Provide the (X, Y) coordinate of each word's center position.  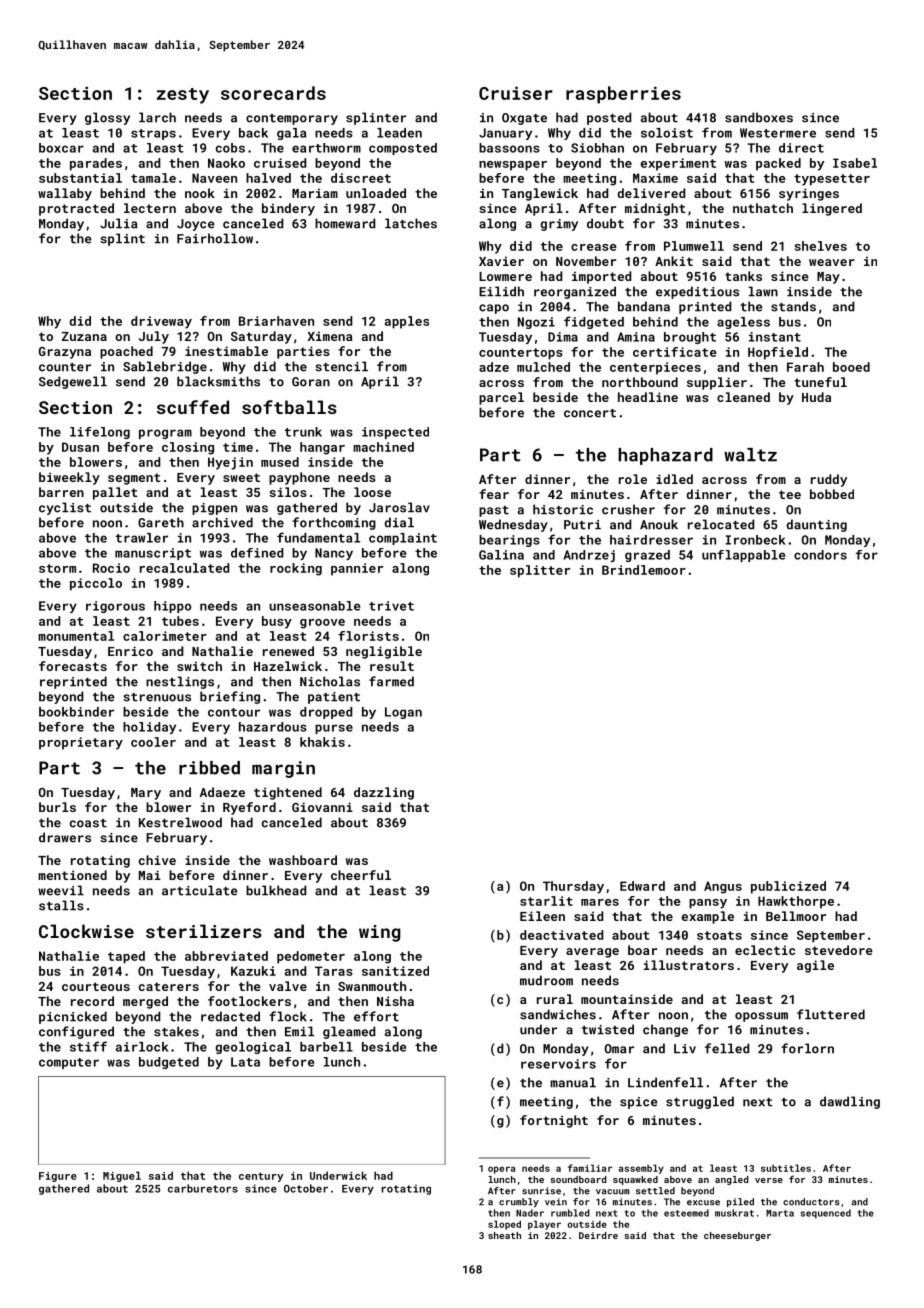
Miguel (122, 1176)
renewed (288, 651)
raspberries (623, 95)
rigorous (115, 607)
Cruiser (516, 93)
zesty (183, 96)
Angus (723, 887)
